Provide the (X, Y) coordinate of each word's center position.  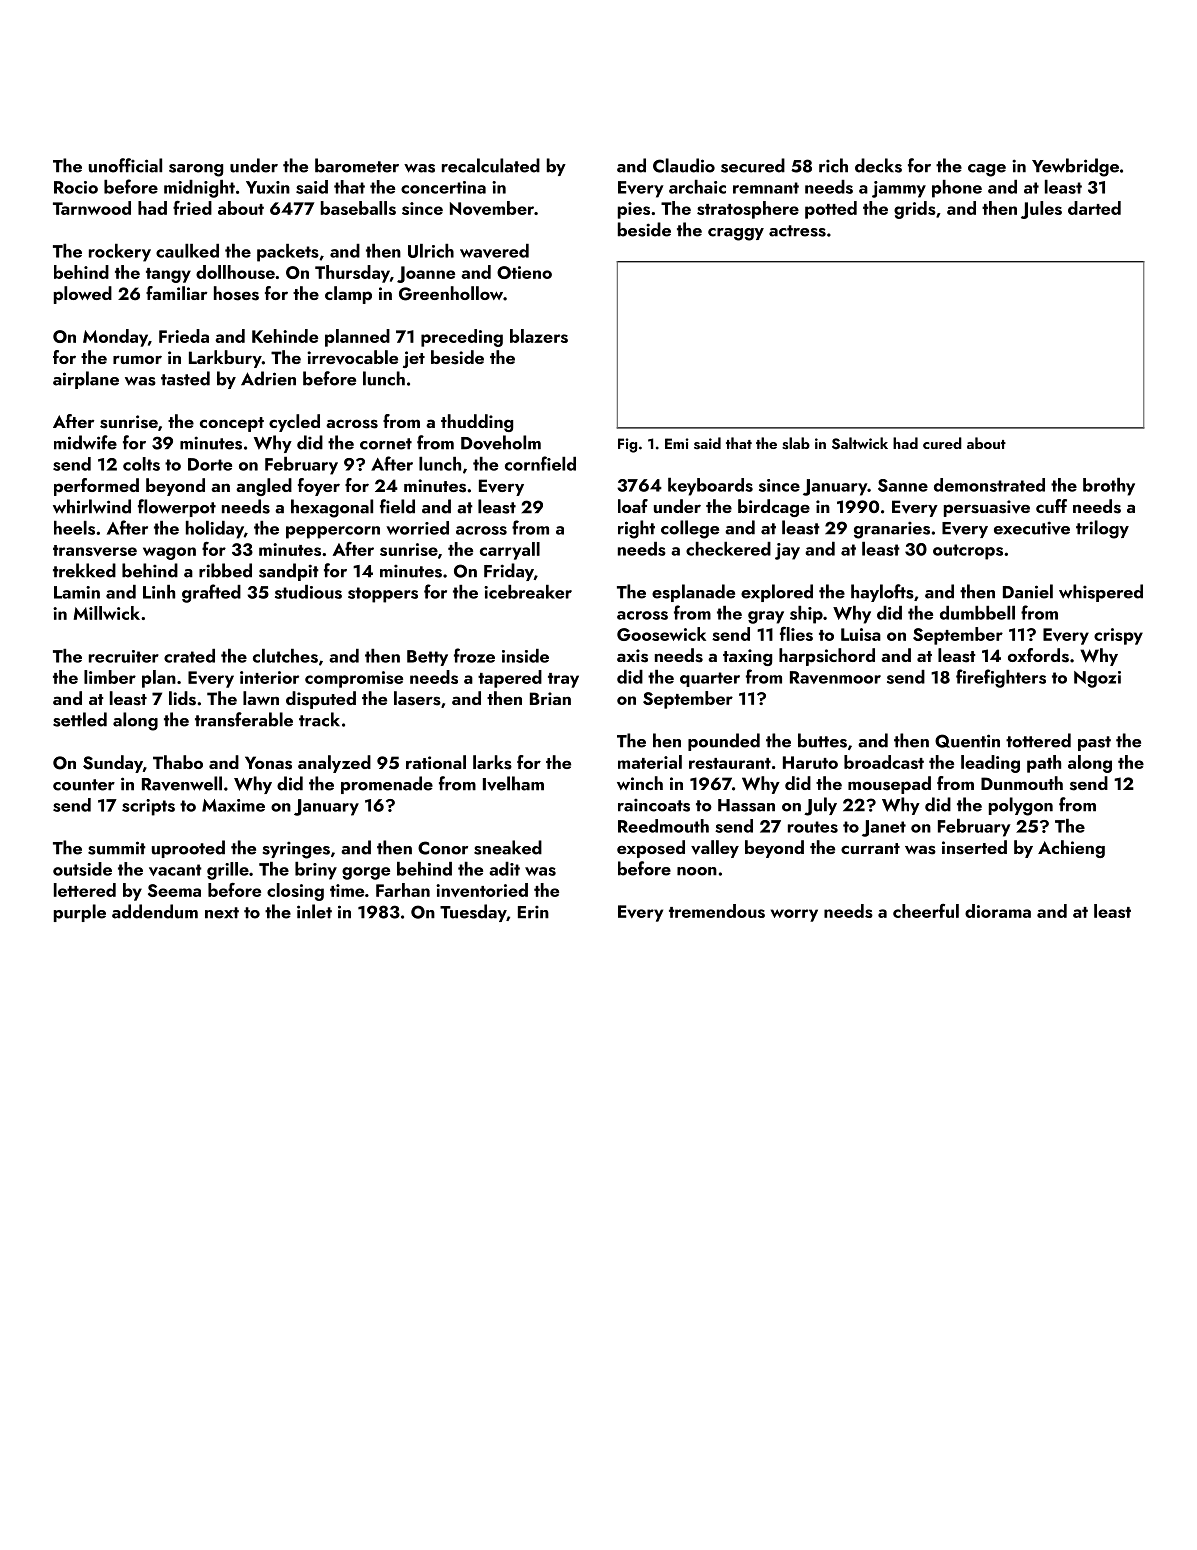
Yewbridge (1075, 167)
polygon (1021, 806)
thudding (477, 423)
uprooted (188, 849)
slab (796, 443)
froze (474, 655)
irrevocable (352, 357)
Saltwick (860, 443)
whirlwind (92, 506)
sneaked (508, 847)
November (492, 208)
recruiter (124, 656)
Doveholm (501, 442)
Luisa (861, 634)
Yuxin (268, 187)
